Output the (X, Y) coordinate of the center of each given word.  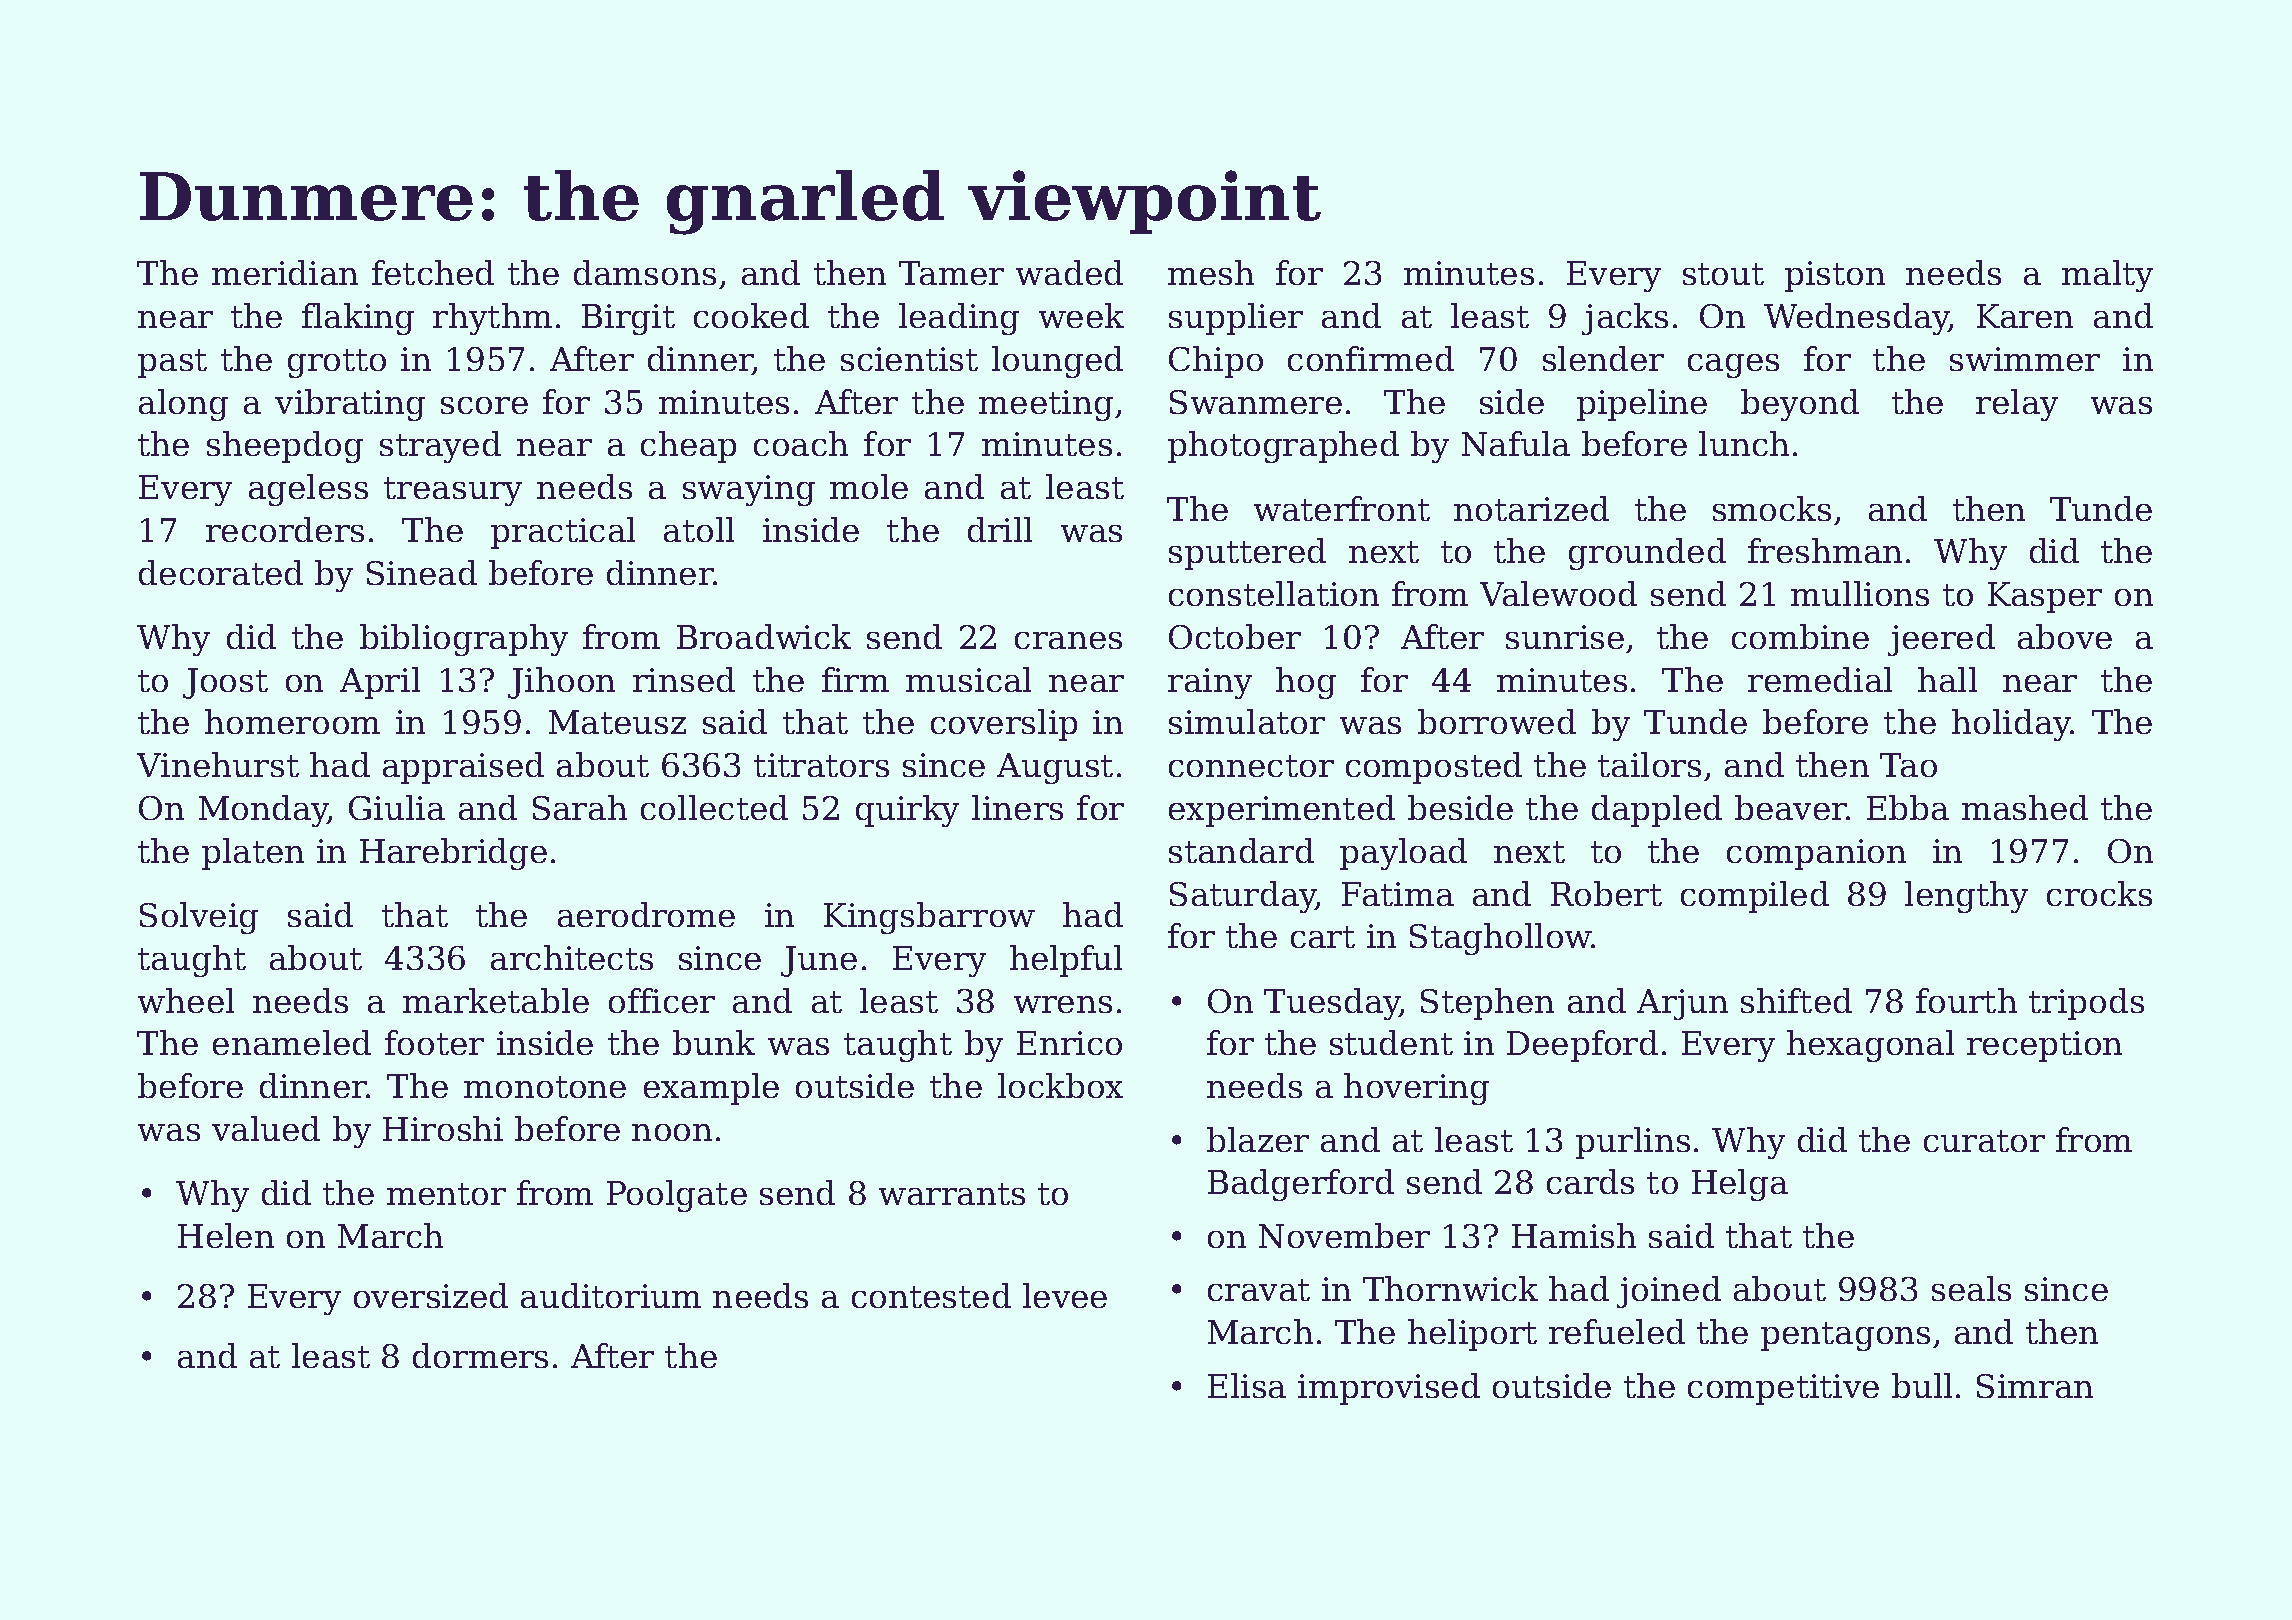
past (172, 363)
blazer (1258, 1139)
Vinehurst (218, 764)
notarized (1531, 508)
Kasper (2045, 597)
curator (1984, 1141)
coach (801, 443)
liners (1017, 807)
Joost (225, 683)
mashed (2025, 807)
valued (266, 1128)
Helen (226, 1235)
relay (2017, 405)
